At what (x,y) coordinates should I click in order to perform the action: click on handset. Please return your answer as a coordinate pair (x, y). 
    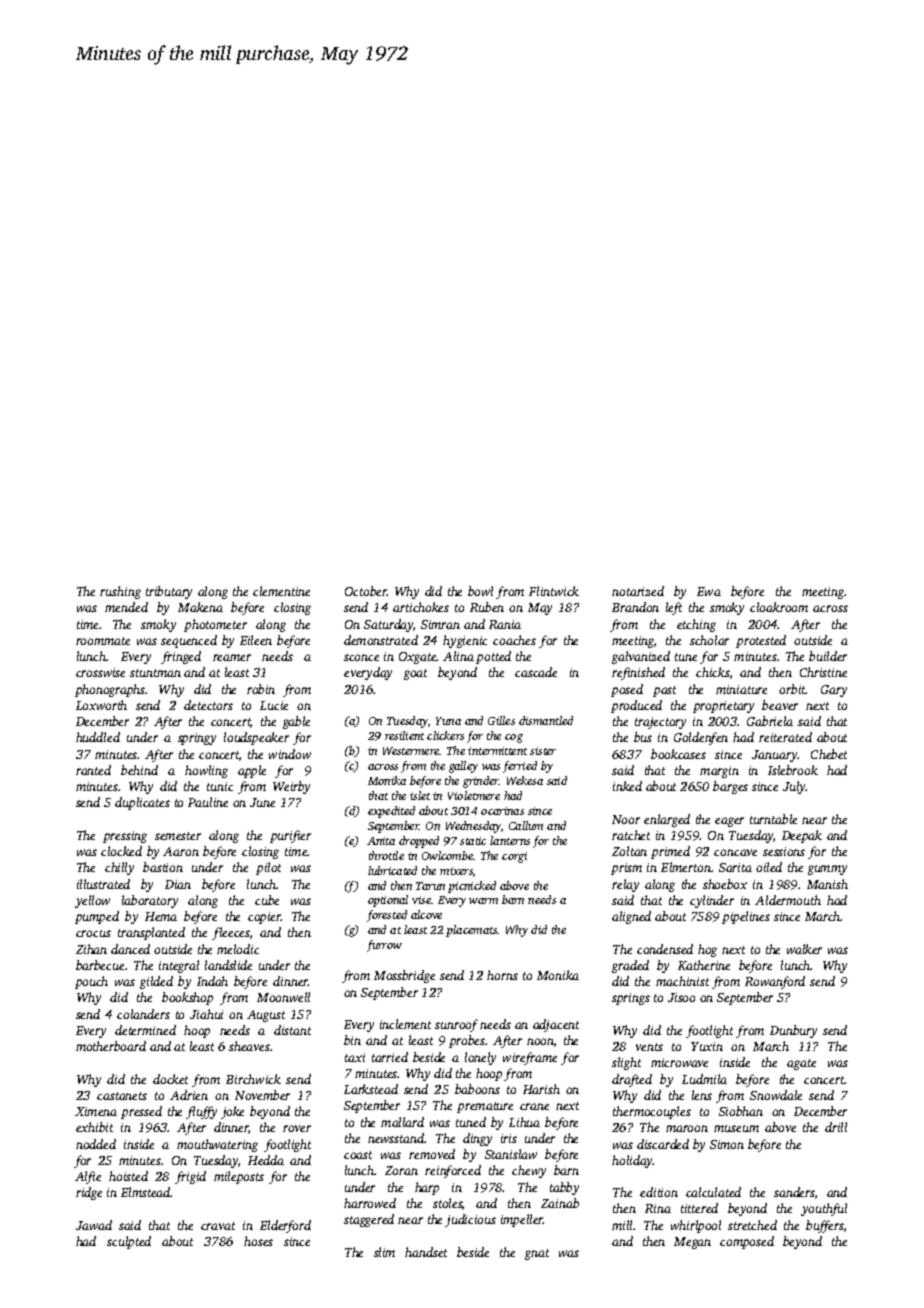
    Looking at the image, I should click on (426, 1252).
